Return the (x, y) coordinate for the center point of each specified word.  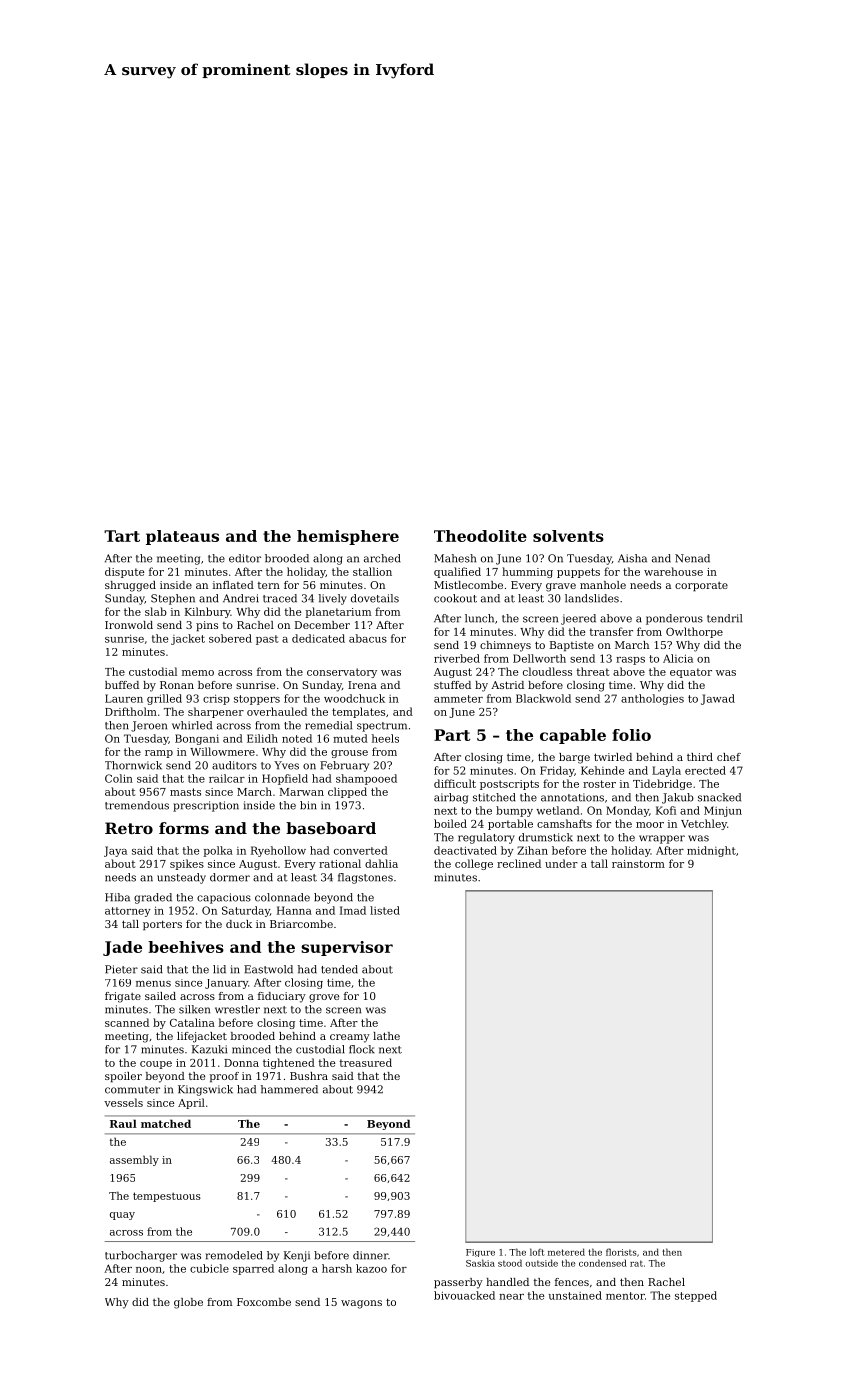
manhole (603, 585)
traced (280, 598)
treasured (366, 1062)
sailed (160, 996)
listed (385, 910)
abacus (368, 638)
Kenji (297, 1256)
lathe (386, 1036)
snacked (719, 797)
